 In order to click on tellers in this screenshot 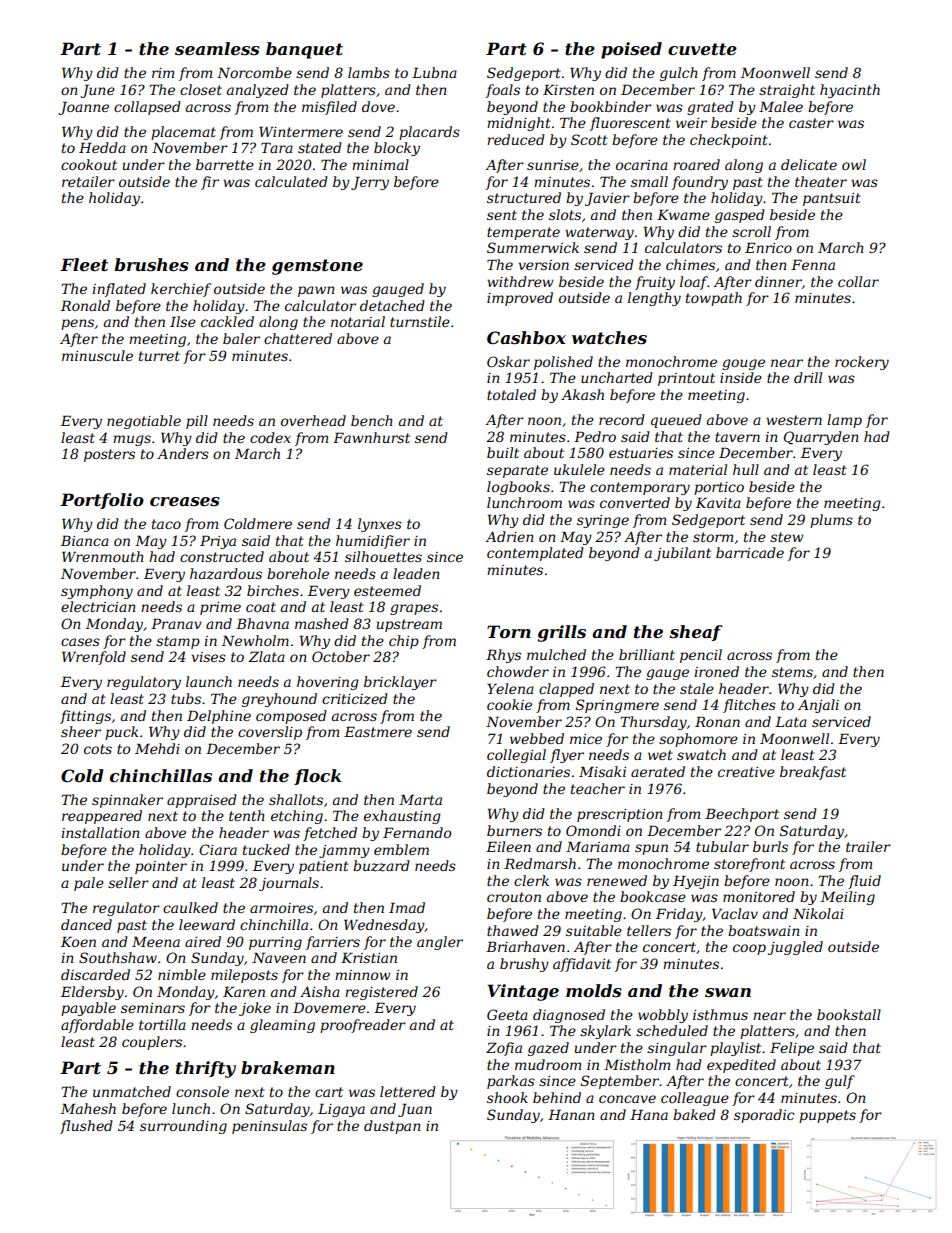, I will do `click(649, 930)`.
